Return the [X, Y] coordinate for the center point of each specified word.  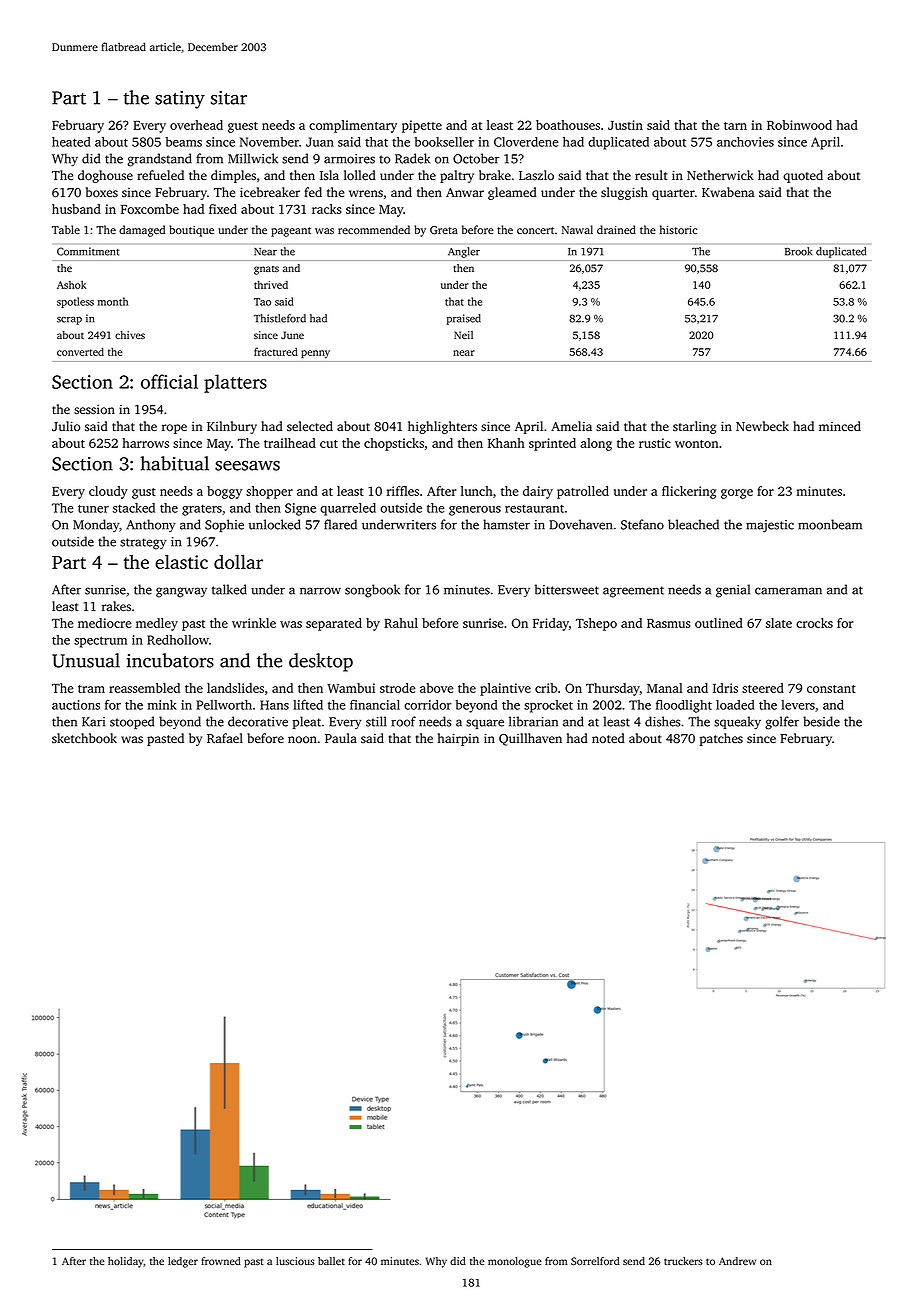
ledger [183, 1262]
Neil [463, 335]
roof [403, 721]
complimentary [353, 126]
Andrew [737, 1261]
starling [694, 427]
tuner [93, 508]
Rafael [225, 738]
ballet [331, 1261]
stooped [132, 722]
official [169, 381]
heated [71, 142]
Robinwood [799, 125]
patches [721, 739]
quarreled [348, 509]
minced [840, 426]
